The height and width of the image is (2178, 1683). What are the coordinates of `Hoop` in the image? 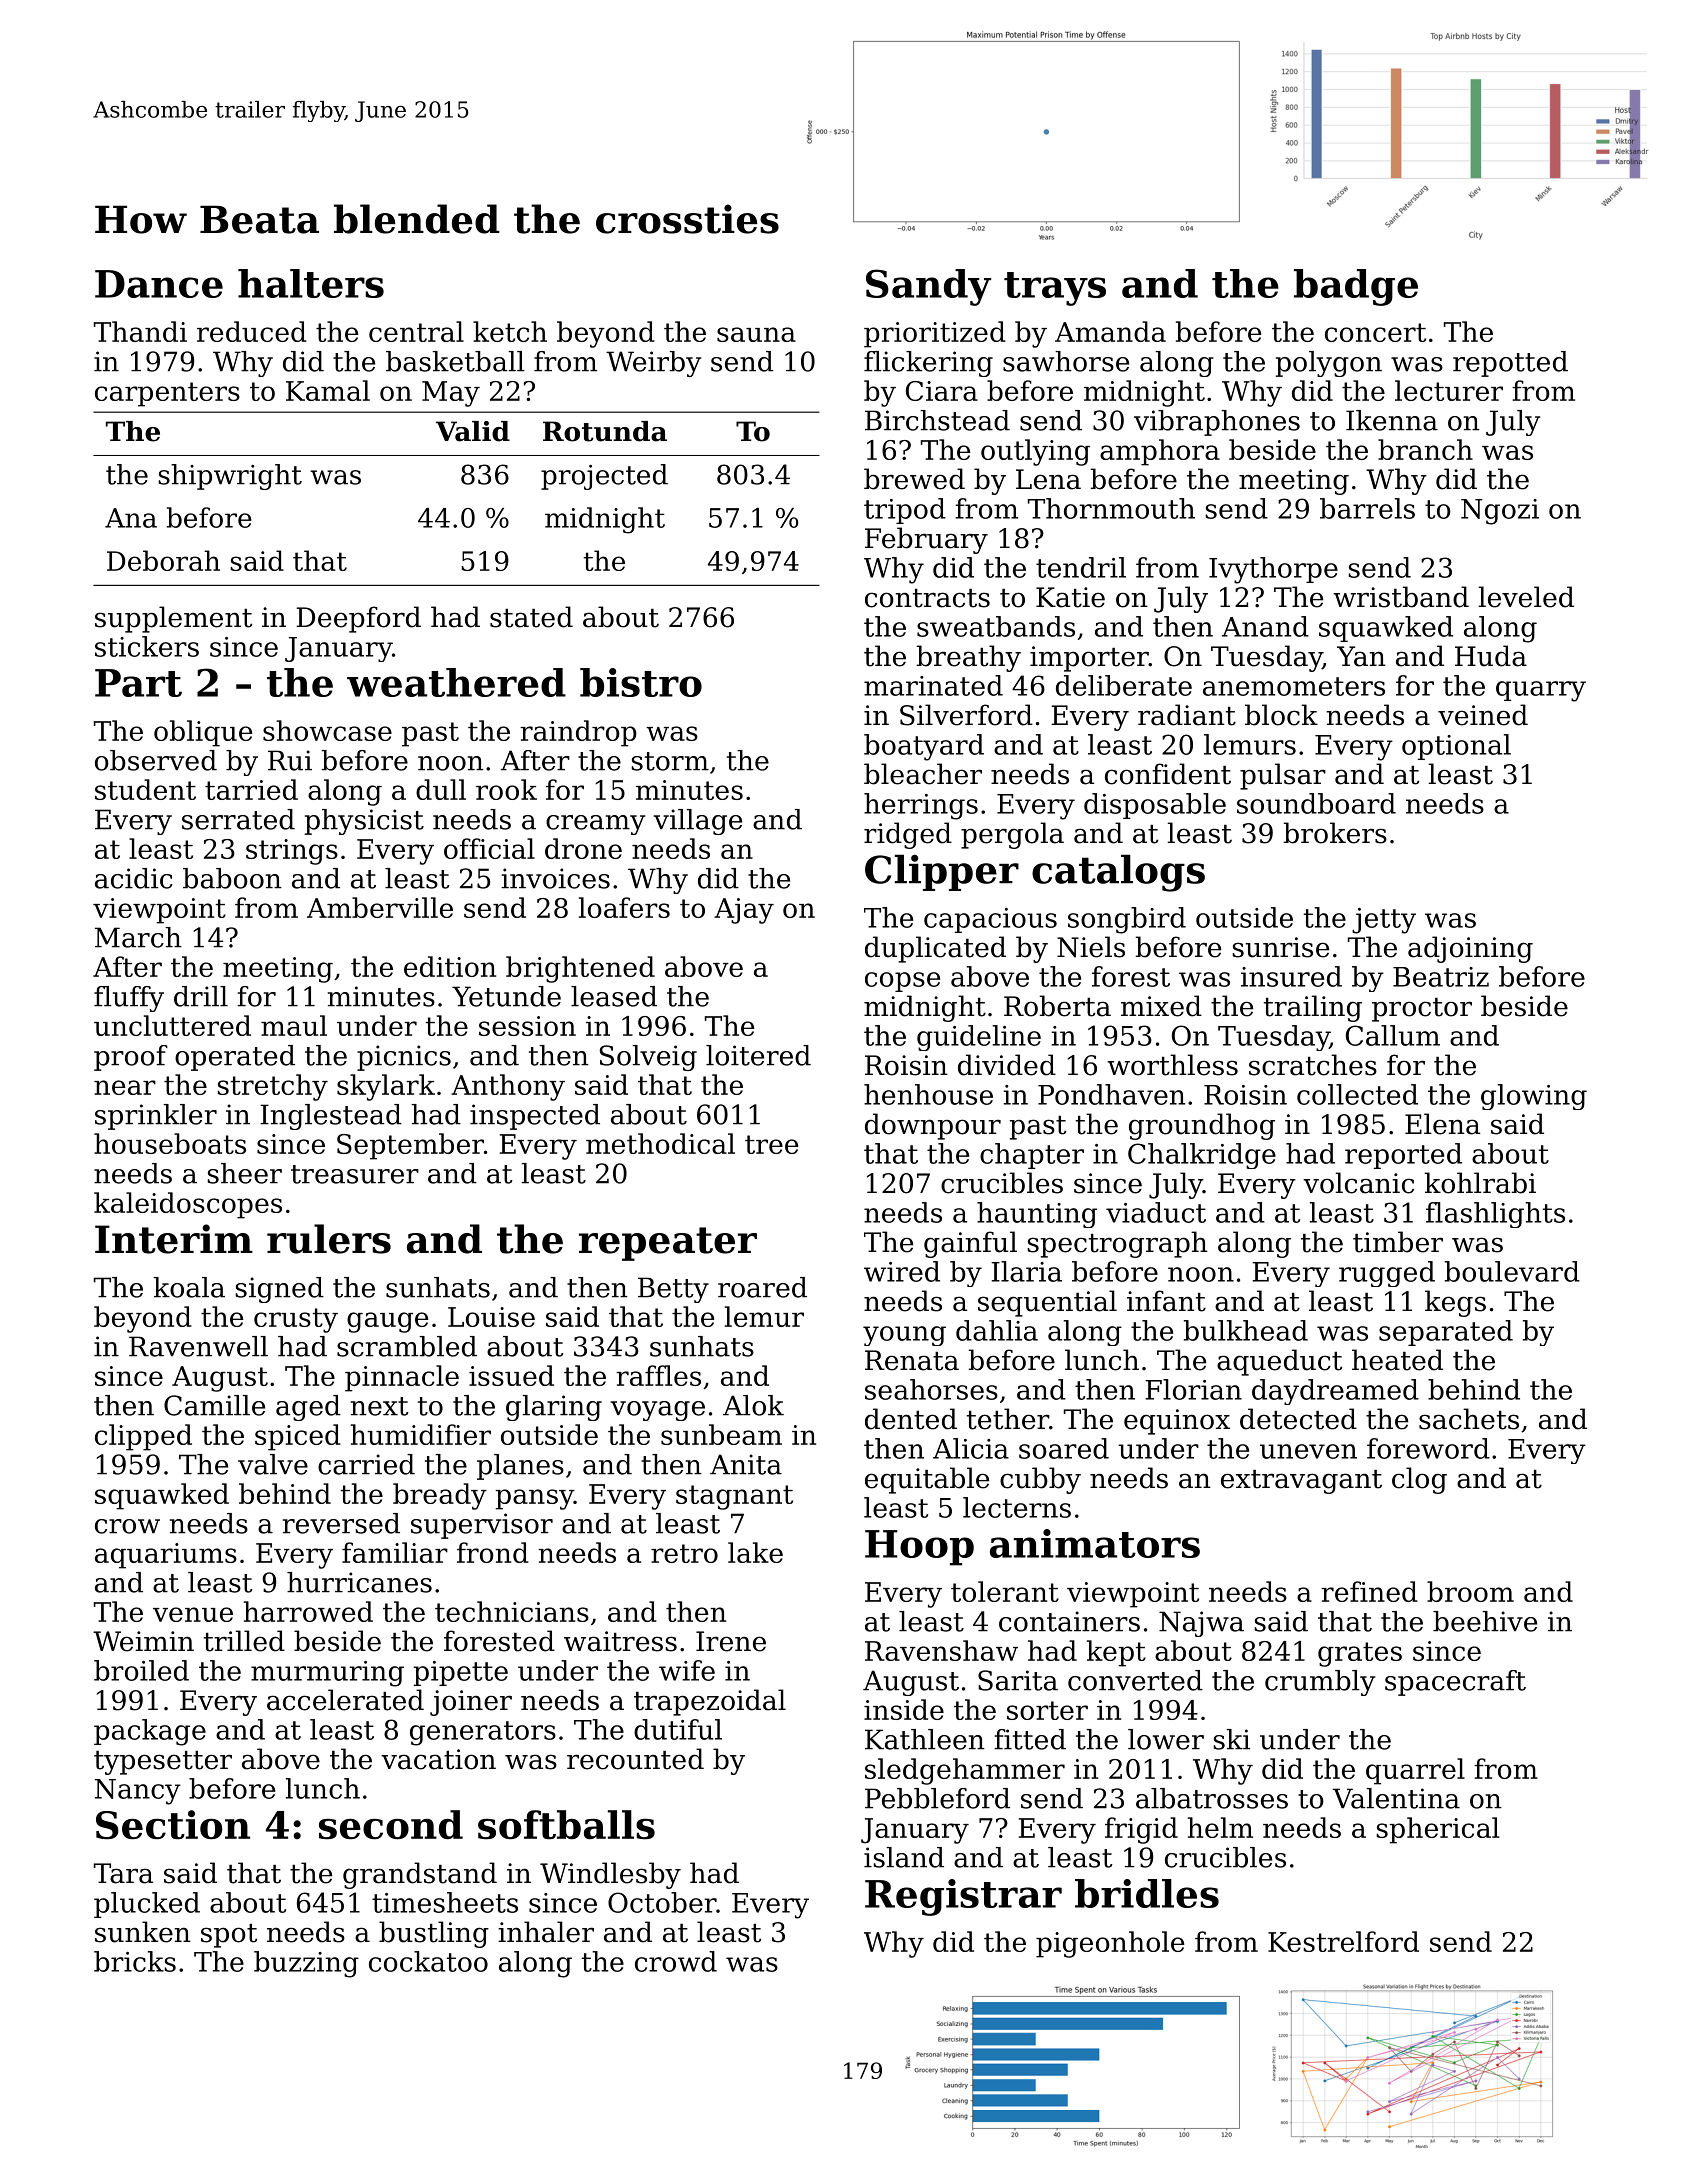 It's located at (919, 1548).
